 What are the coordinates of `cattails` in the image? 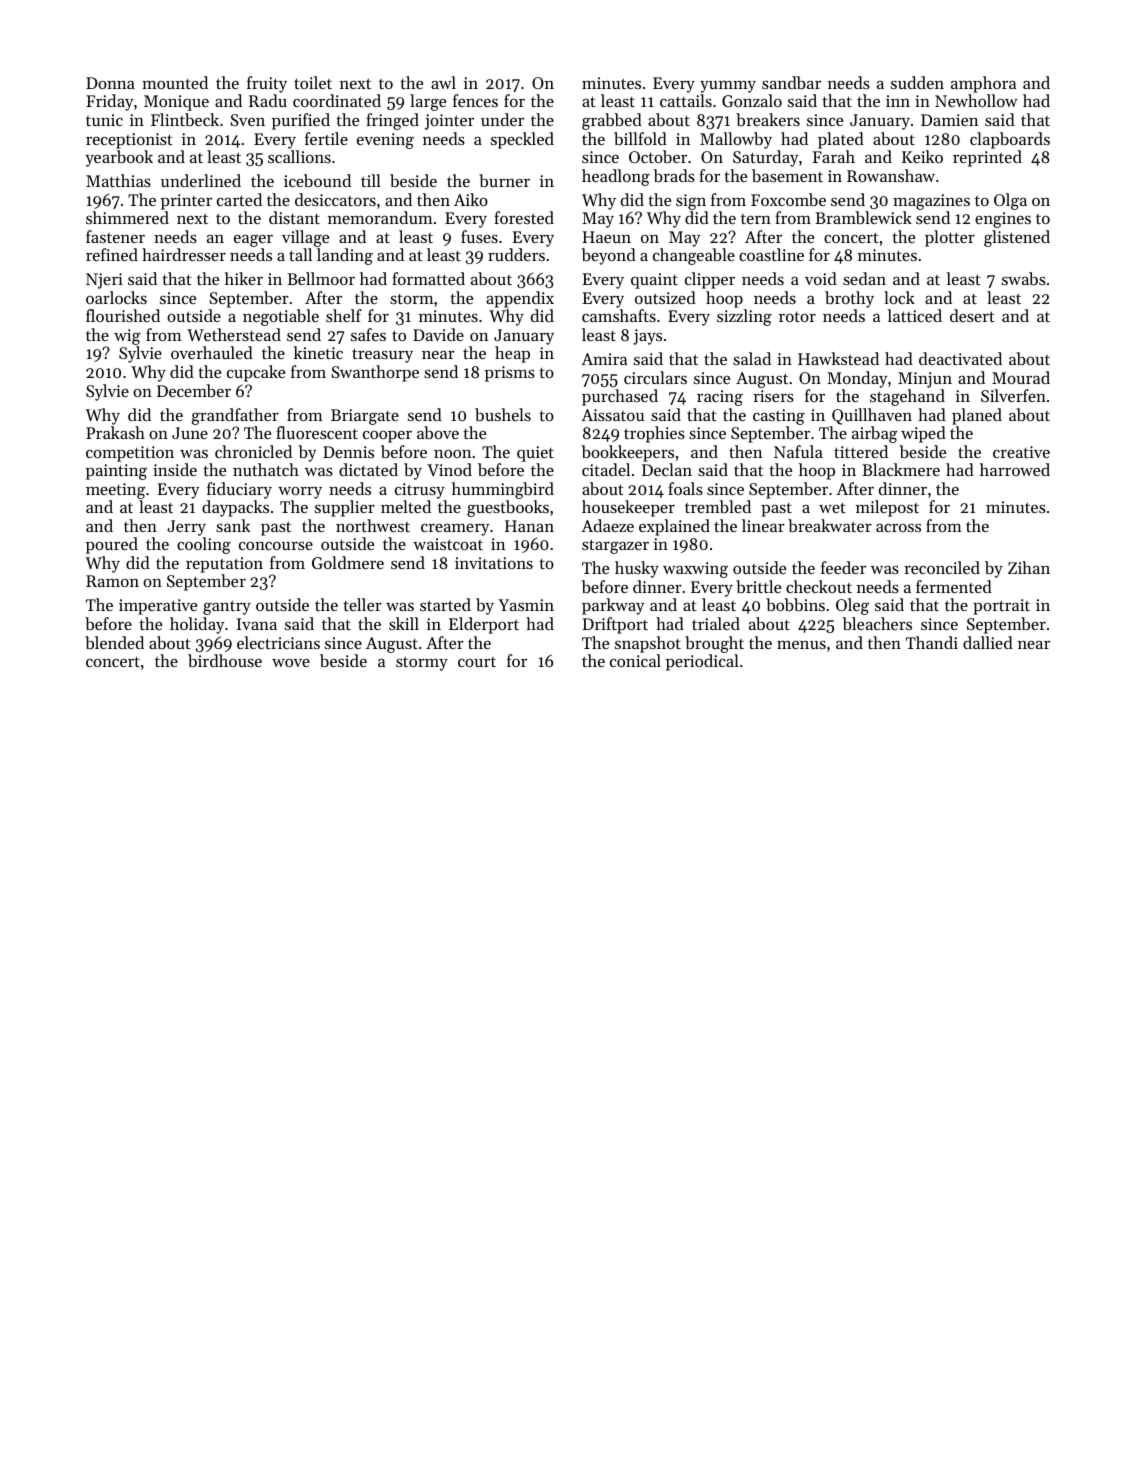 It's located at (686, 100).
